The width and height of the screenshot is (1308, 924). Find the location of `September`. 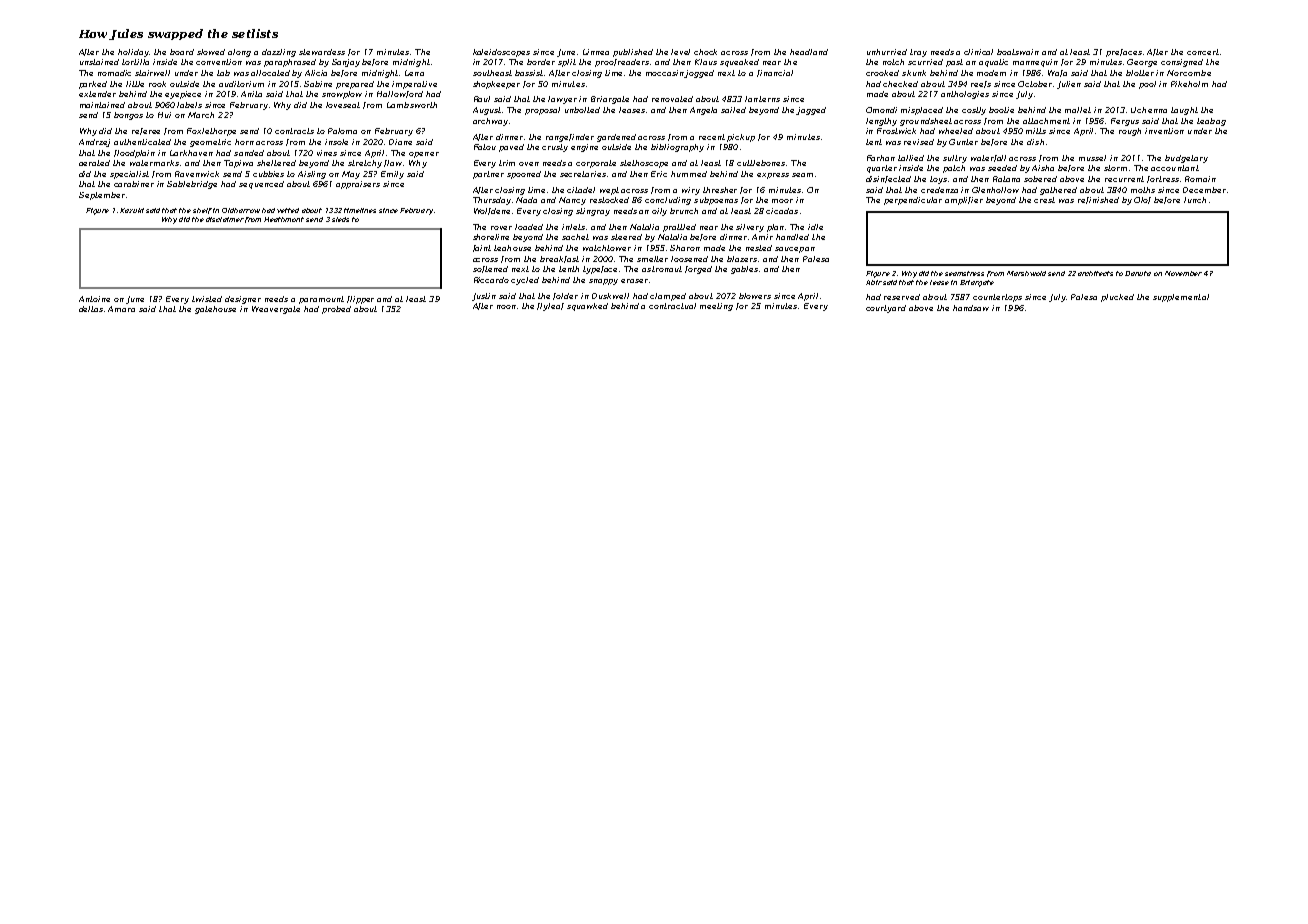

September is located at coordinates (102, 196).
